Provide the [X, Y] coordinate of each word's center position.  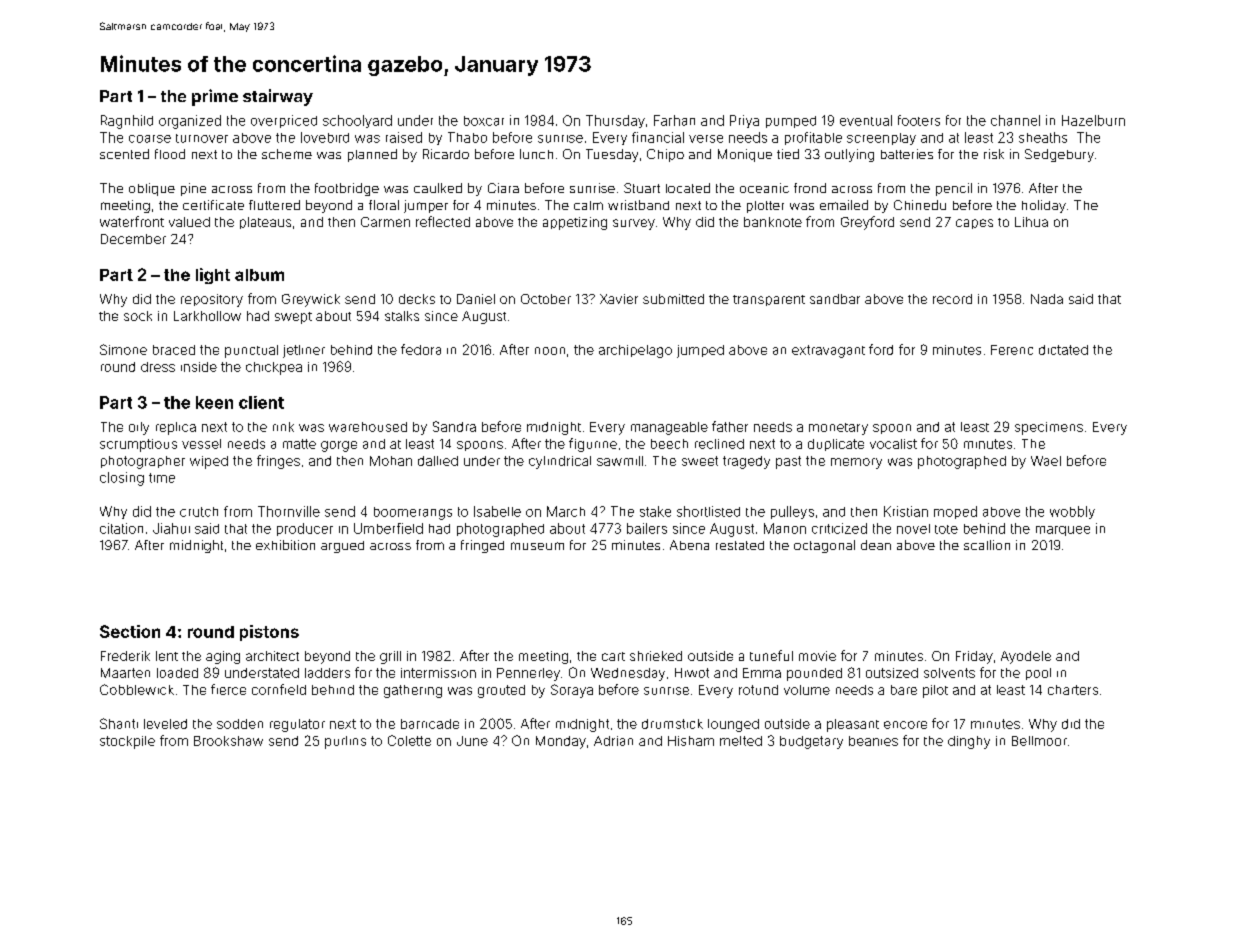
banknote [773, 222]
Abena [689, 545]
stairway [278, 97]
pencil [954, 189]
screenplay [881, 139]
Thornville [289, 511]
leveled [165, 724]
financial [658, 137]
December [133, 239]
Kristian [906, 511]
